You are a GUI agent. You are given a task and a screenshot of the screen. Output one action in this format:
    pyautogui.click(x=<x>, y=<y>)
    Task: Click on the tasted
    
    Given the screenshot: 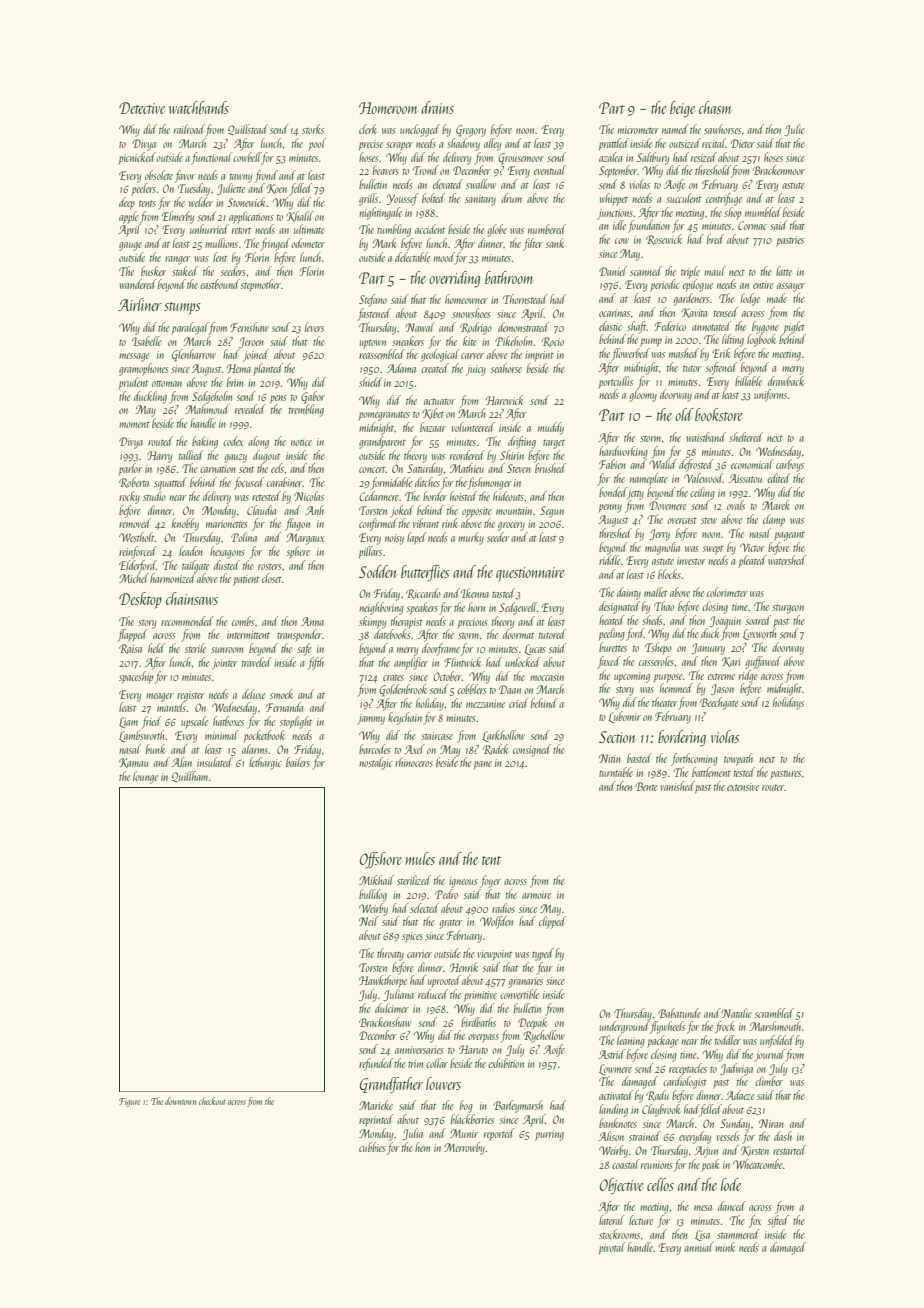 What is the action you would take?
    pyautogui.click(x=503, y=593)
